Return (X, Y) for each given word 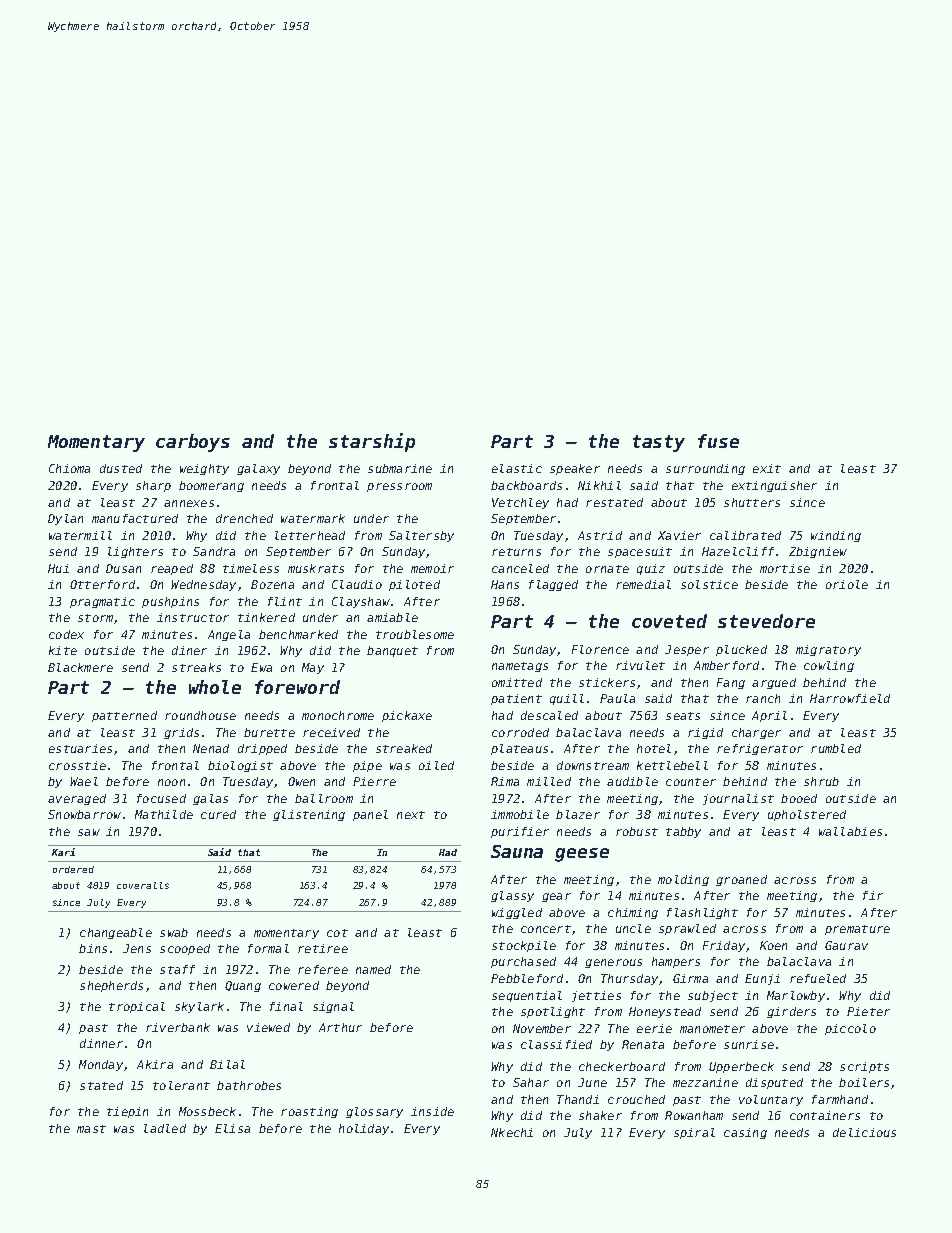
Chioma (69, 468)
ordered (73, 869)
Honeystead (665, 1012)
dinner (101, 1043)
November (542, 1028)
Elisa (232, 1128)
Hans (505, 584)
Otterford (102, 584)
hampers (676, 962)
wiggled (517, 913)
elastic (517, 468)
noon (171, 782)
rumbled (836, 748)
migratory (828, 650)
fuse (718, 441)
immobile (520, 814)
